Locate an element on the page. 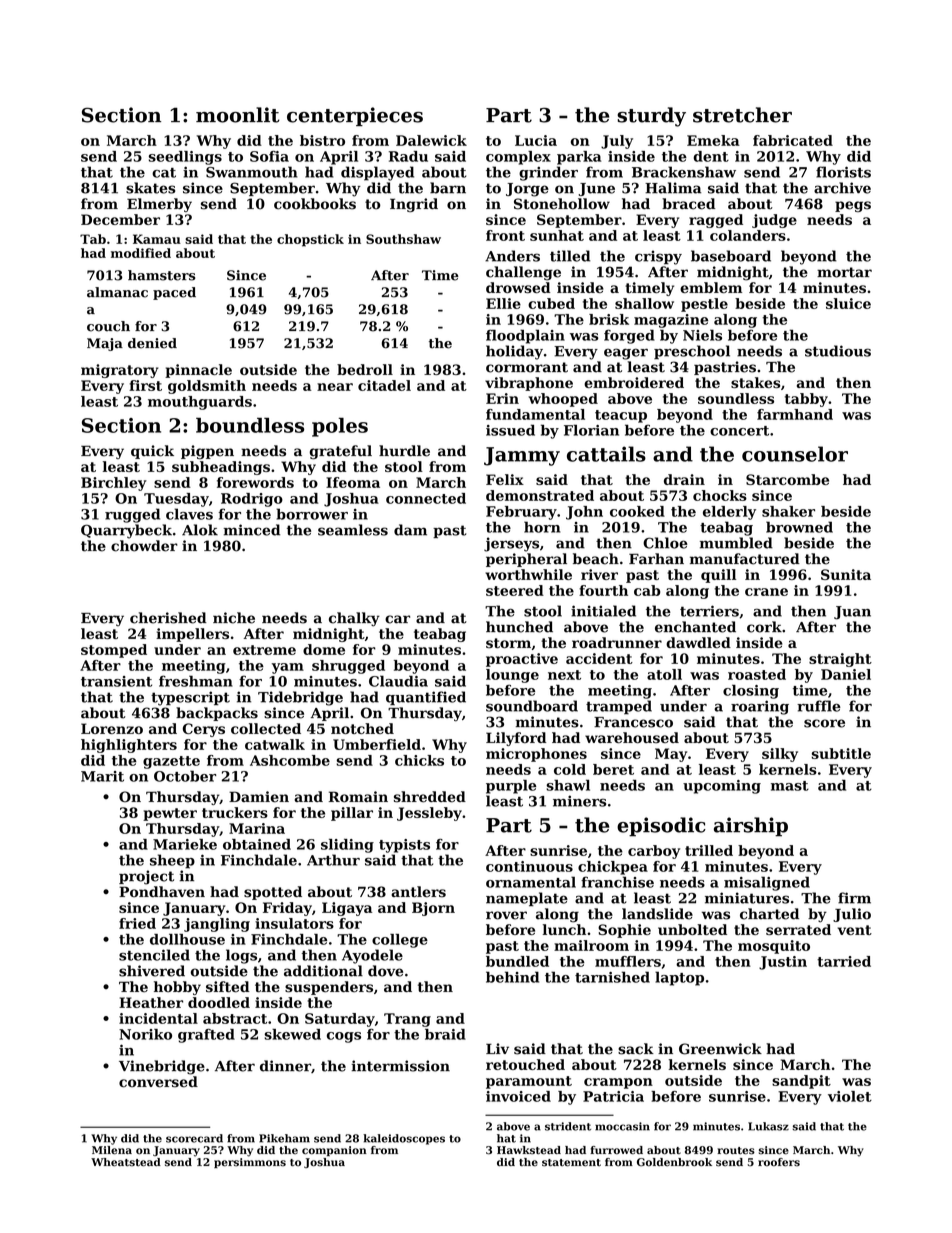 The image size is (952, 1233). furrowed is located at coordinates (616, 1150).
